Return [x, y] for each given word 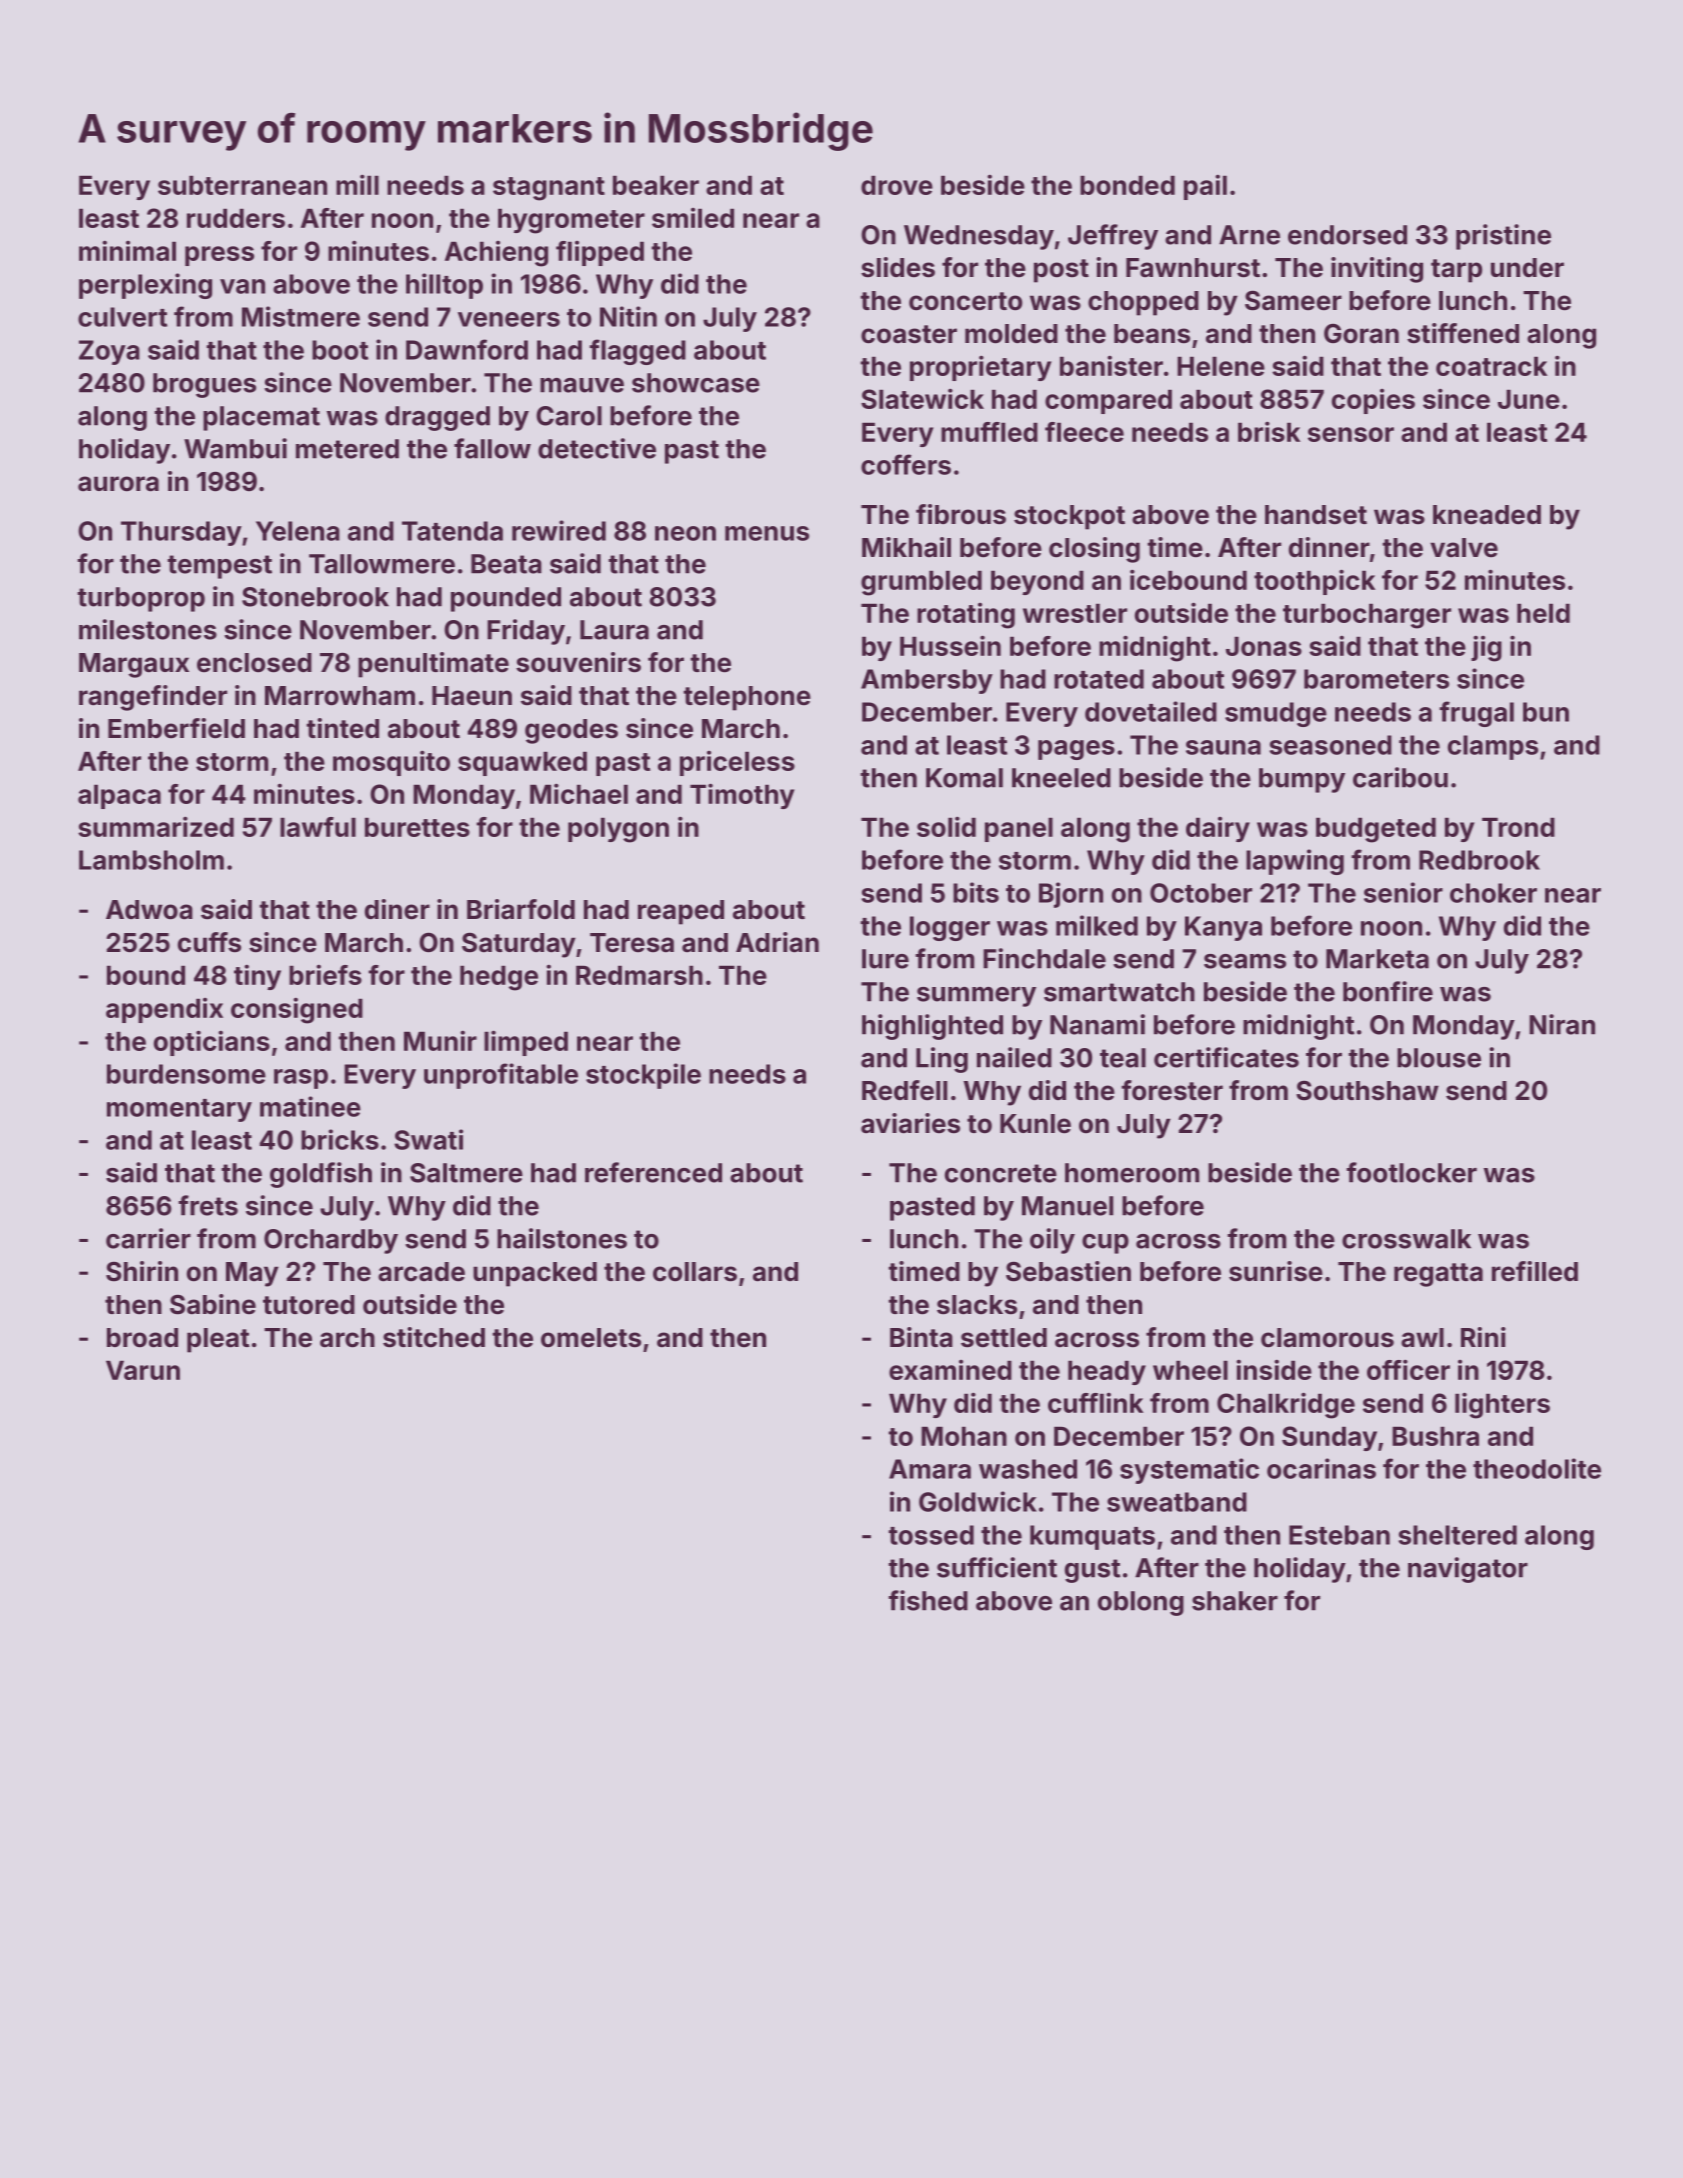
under [1527, 268]
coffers [906, 464]
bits [976, 892]
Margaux [134, 665]
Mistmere [301, 316]
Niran [1562, 1024]
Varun [143, 1370]
